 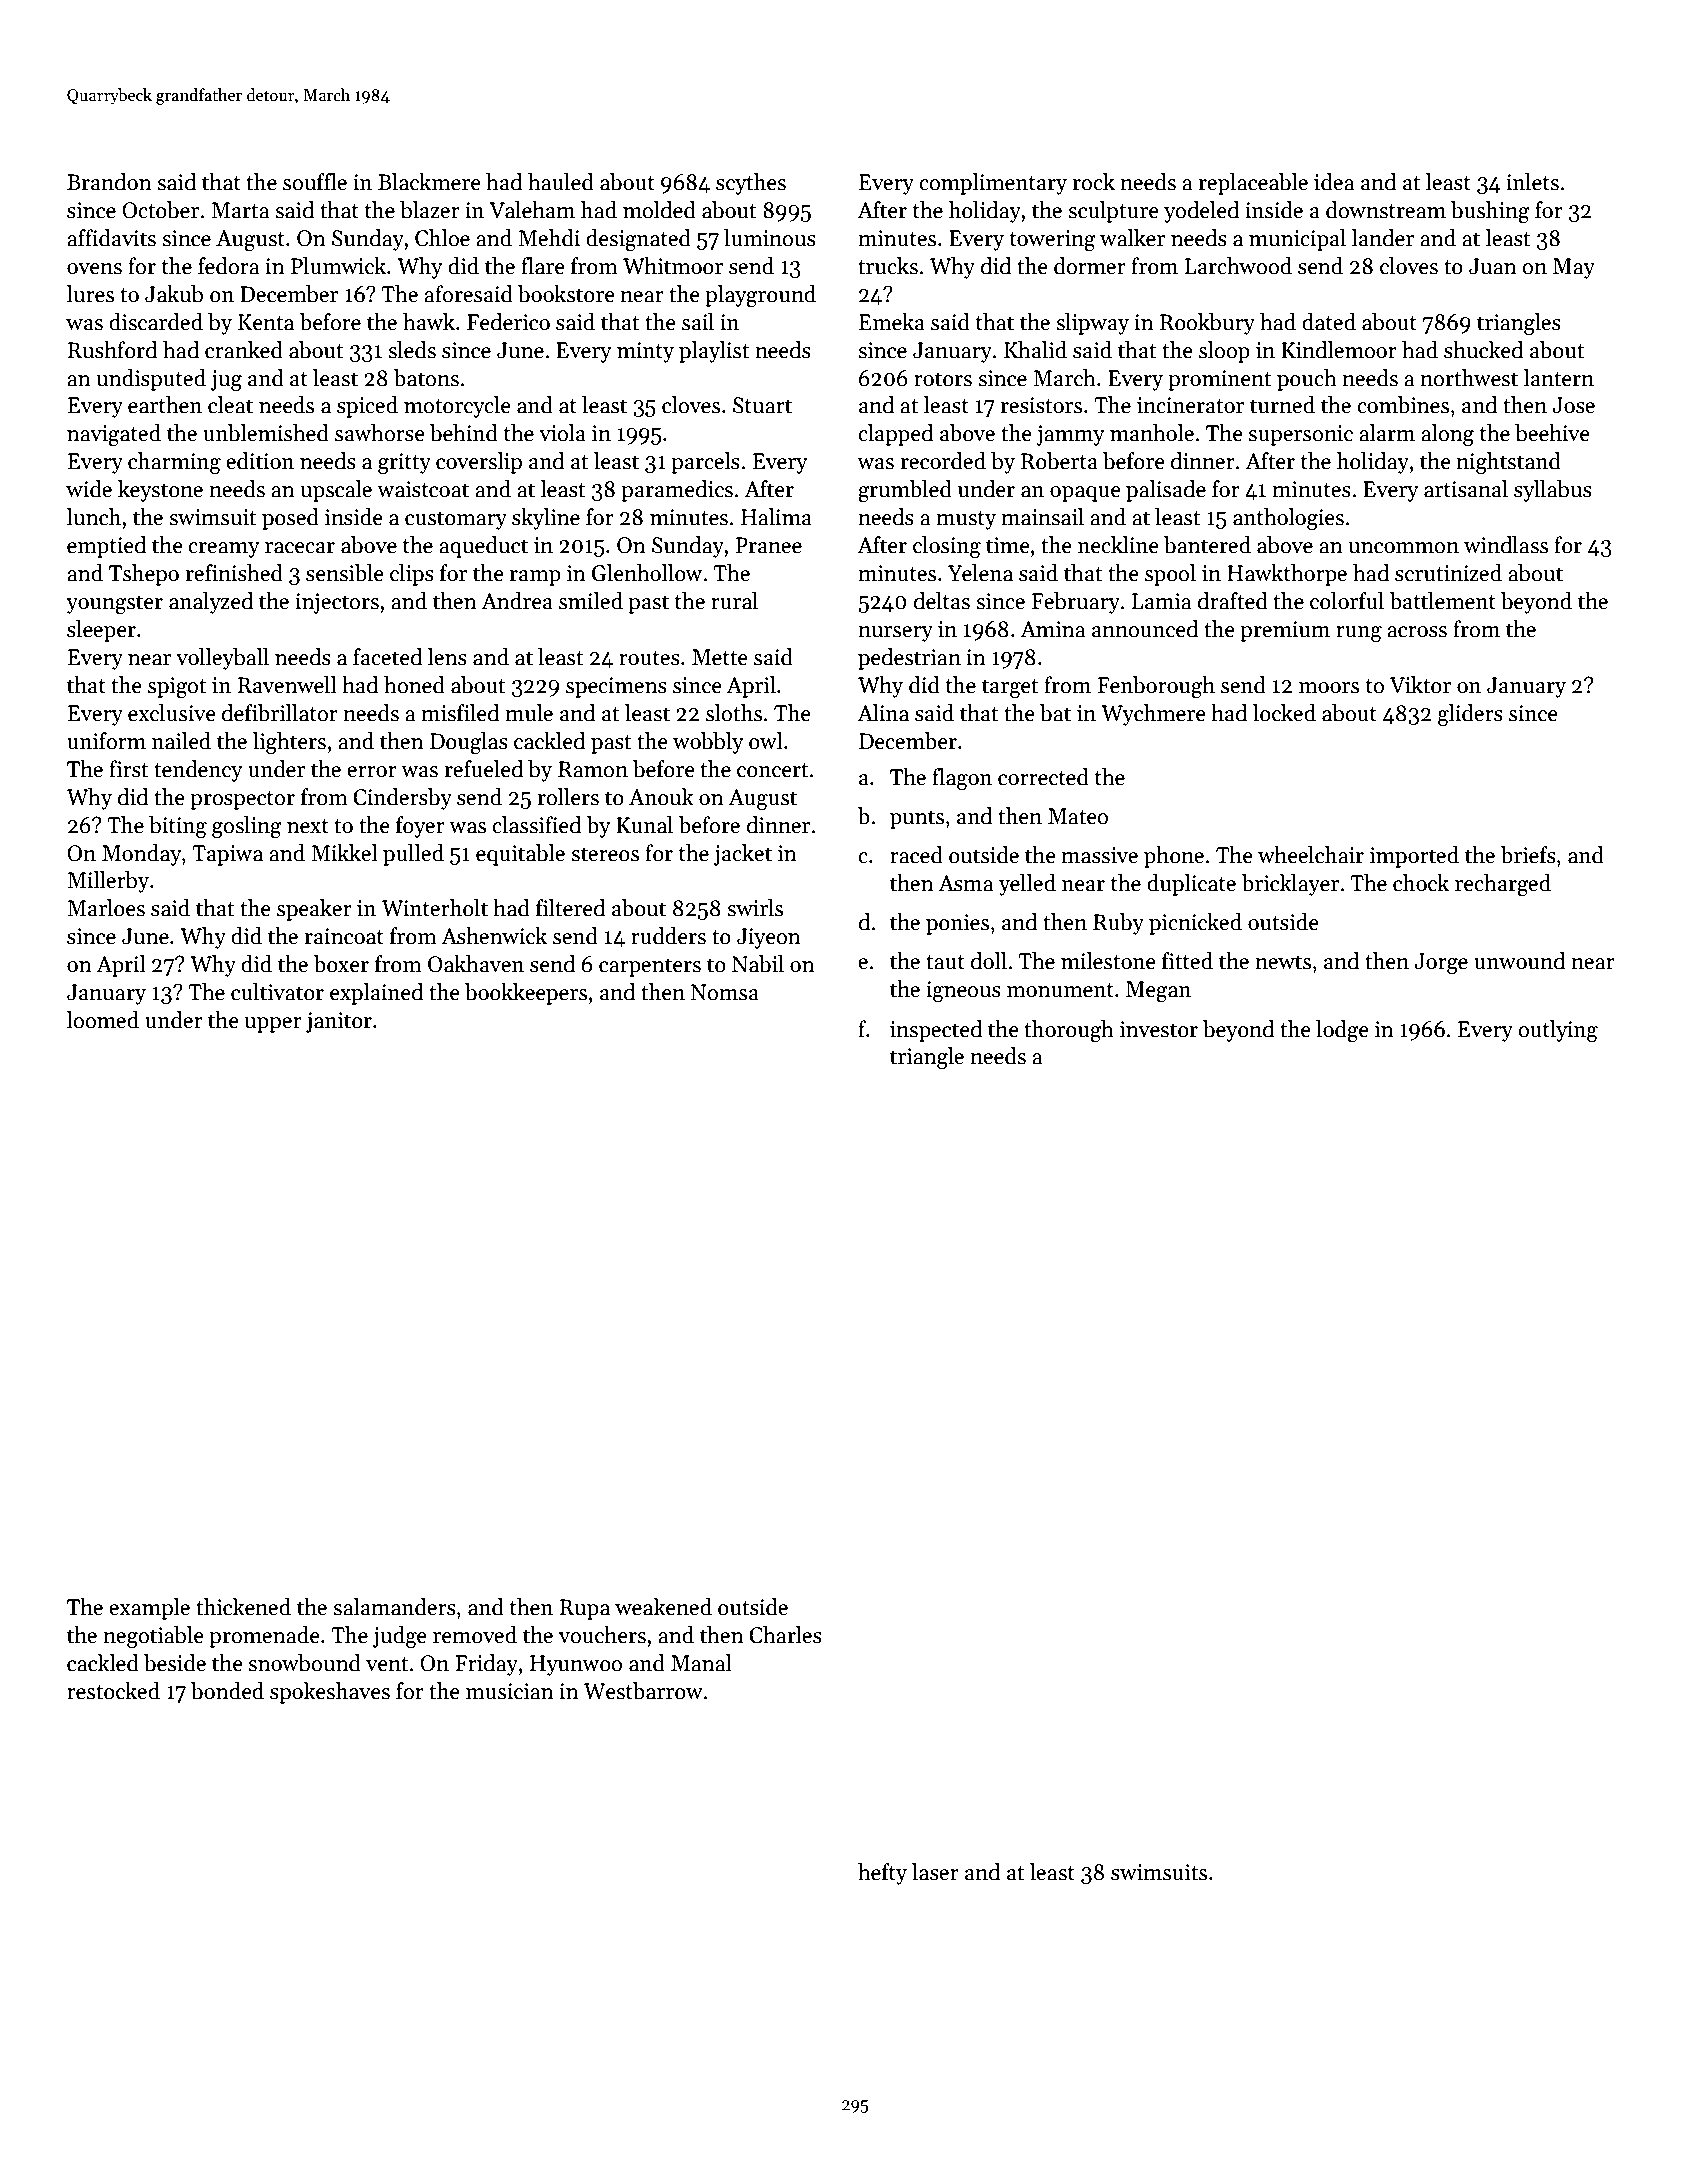 I want to click on Stuart, so click(x=762, y=405).
